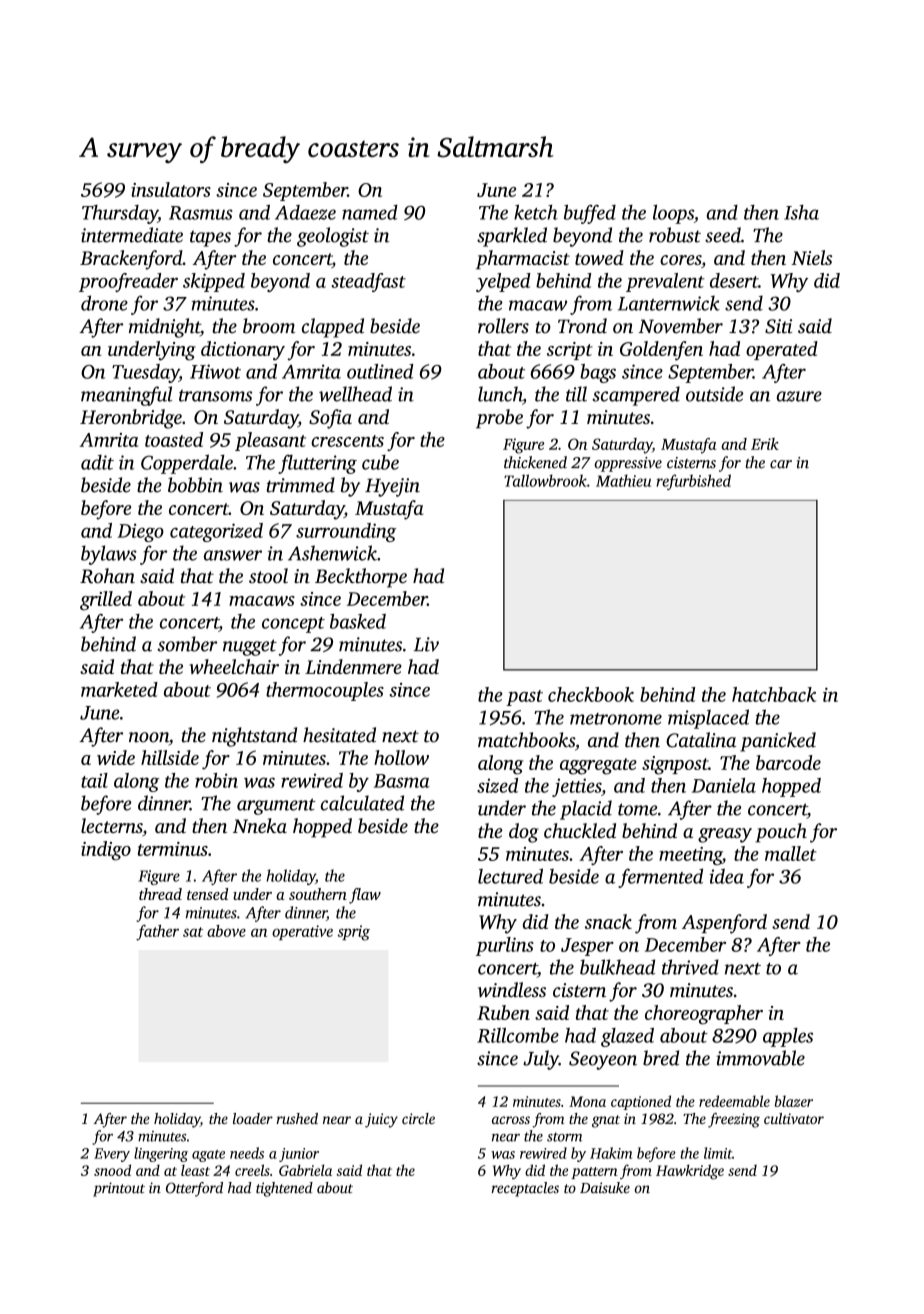  What do you see at coordinates (120, 214) in the screenshot?
I see `Thursday` at bounding box center [120, 214].
